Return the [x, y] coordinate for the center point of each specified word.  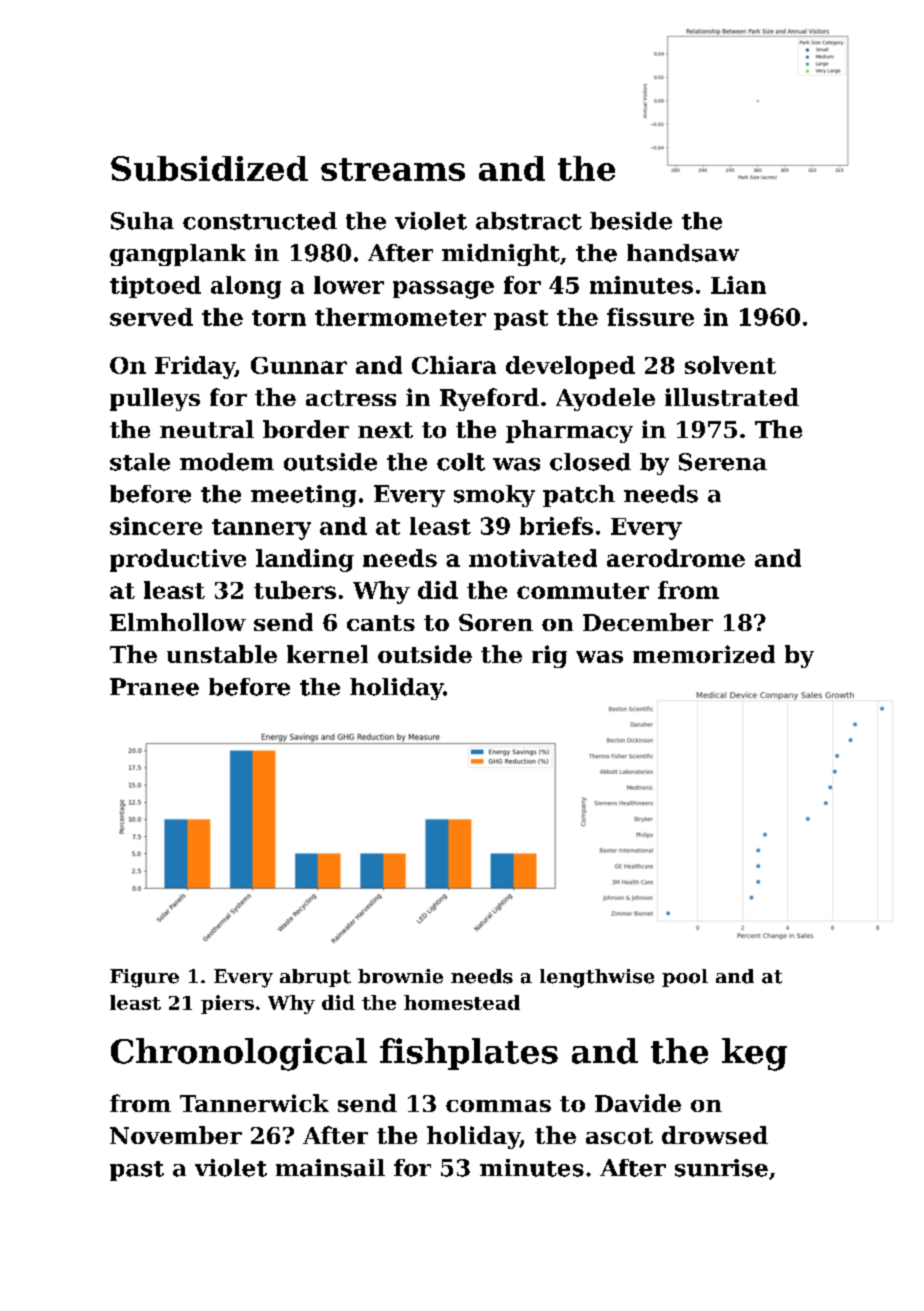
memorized [704, 654]
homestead [462, 1002]
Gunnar [299, 365]
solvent [730, 365]
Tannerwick [254, 1103]
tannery [261, 529]
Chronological [239, 1054]
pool [685, 978]
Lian [738, 285]
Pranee [154, 687]
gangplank [178, 255]
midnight [501, 255]
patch [579, 496]
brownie [400, 976]
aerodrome [676, 558]
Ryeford [489, 399]
